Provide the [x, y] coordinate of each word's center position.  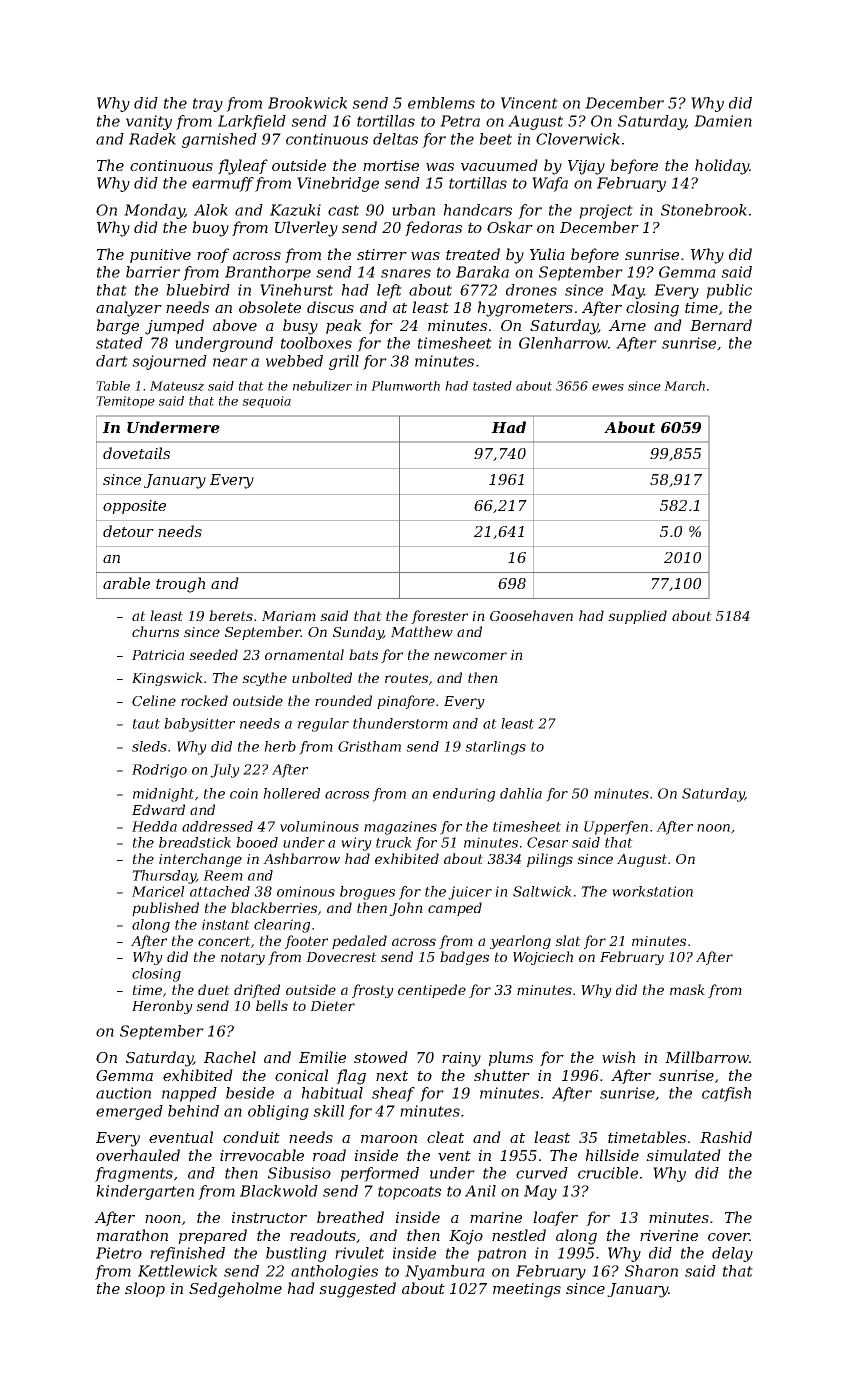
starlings [495, 748]
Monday [154, 211]
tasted [492, 386]
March [684, 386]
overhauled [138, 1155]
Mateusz [177, 386]
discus [330, 307]
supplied [637, 617]
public [729, 291]
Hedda [154, 826]
